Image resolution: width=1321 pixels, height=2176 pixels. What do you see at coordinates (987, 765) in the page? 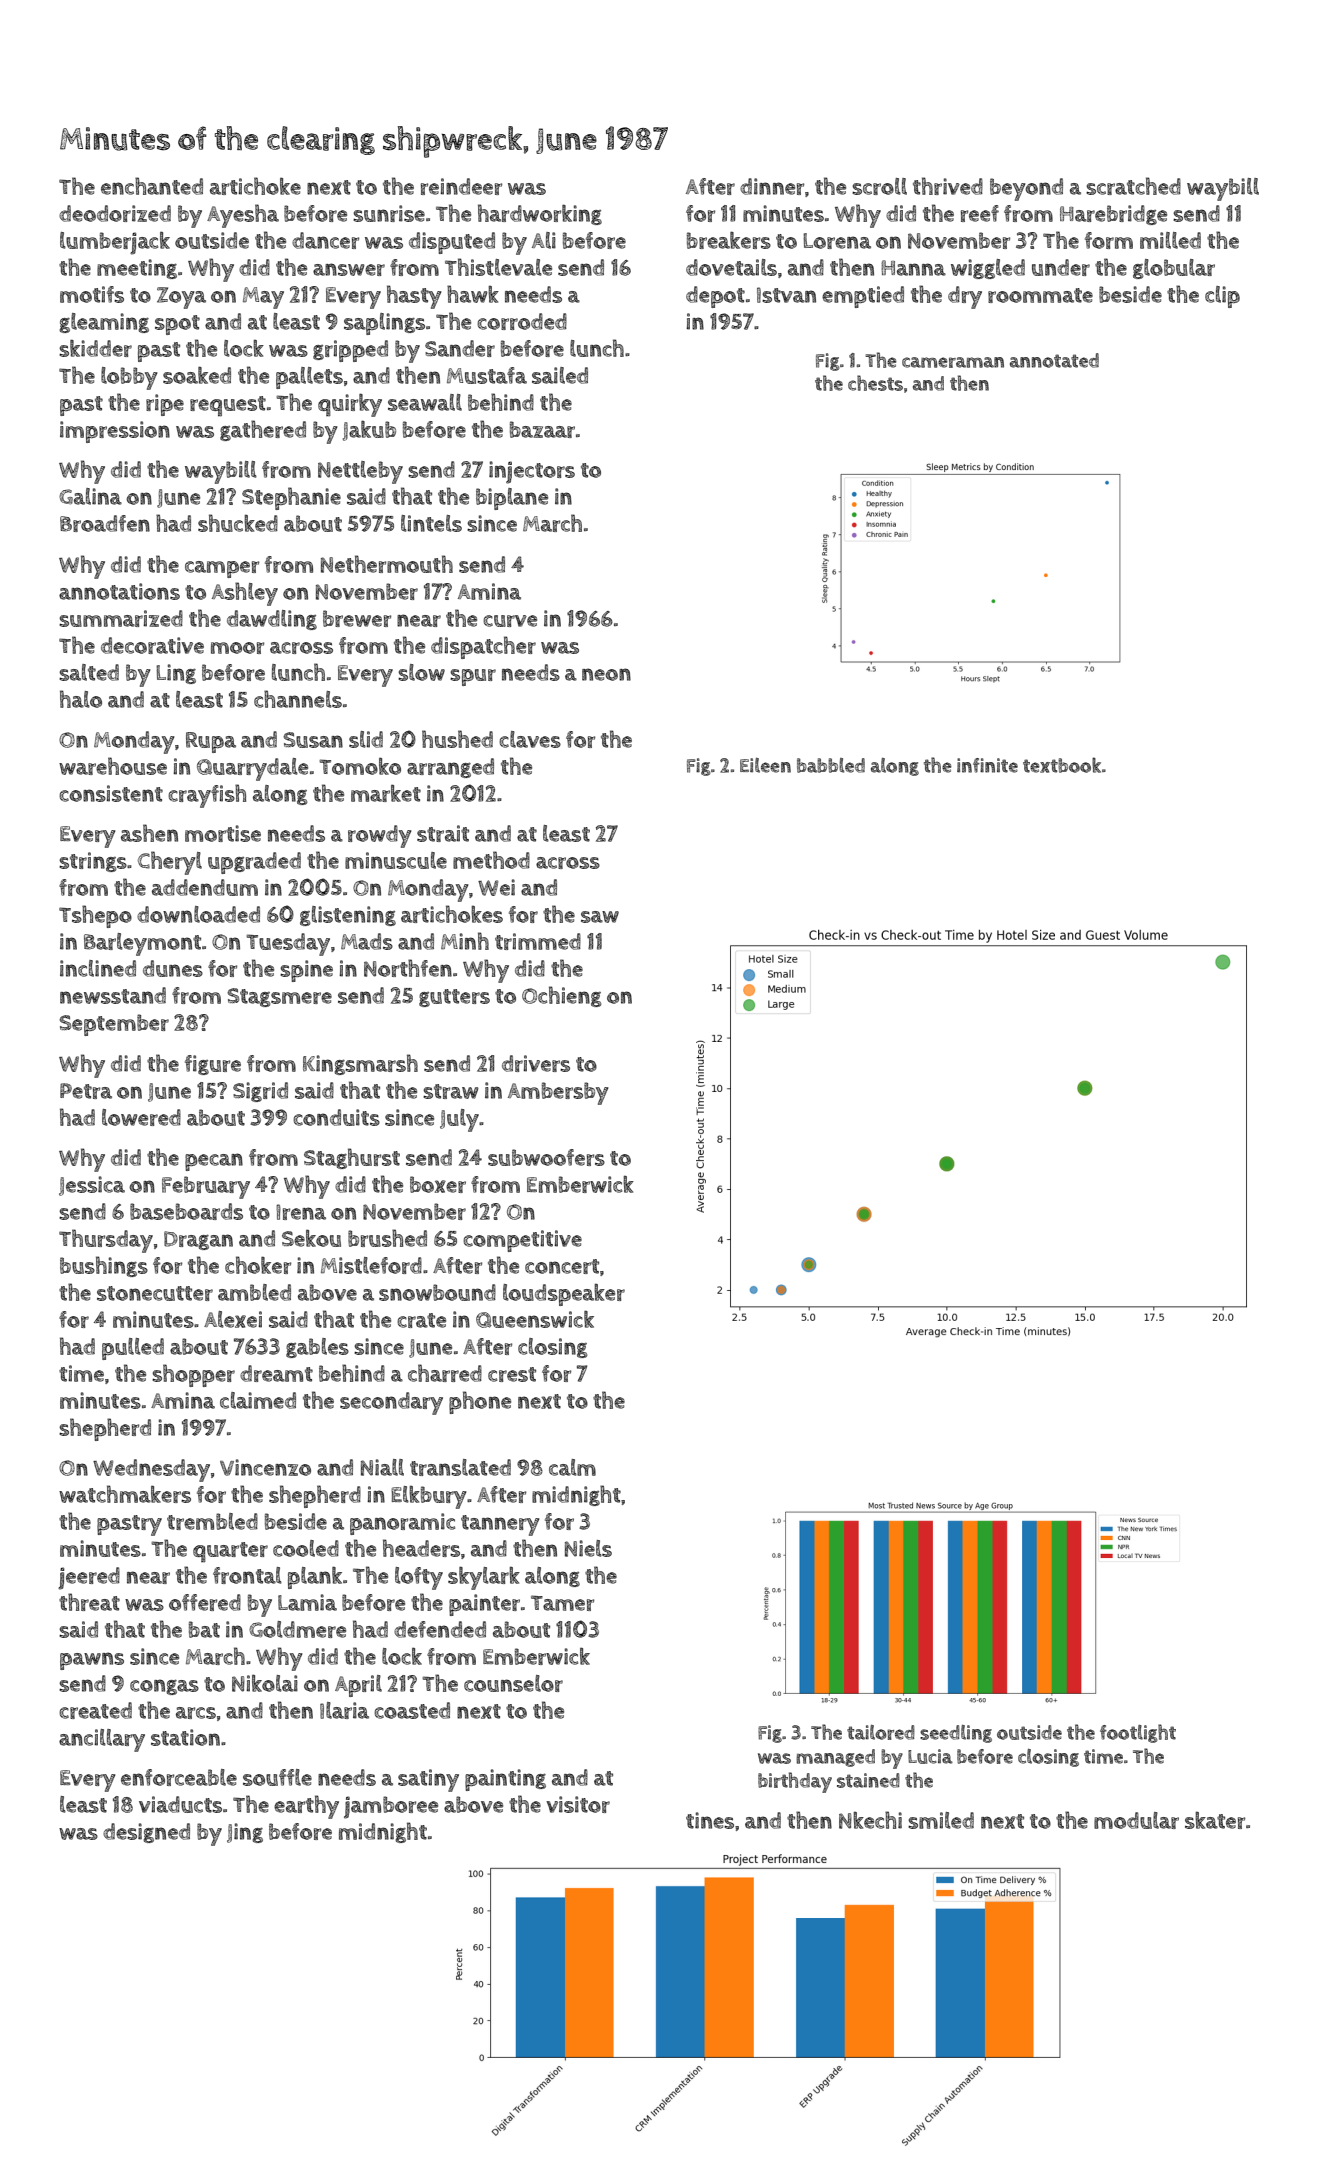
I see `infinite` at bounding box center [987, 765].
